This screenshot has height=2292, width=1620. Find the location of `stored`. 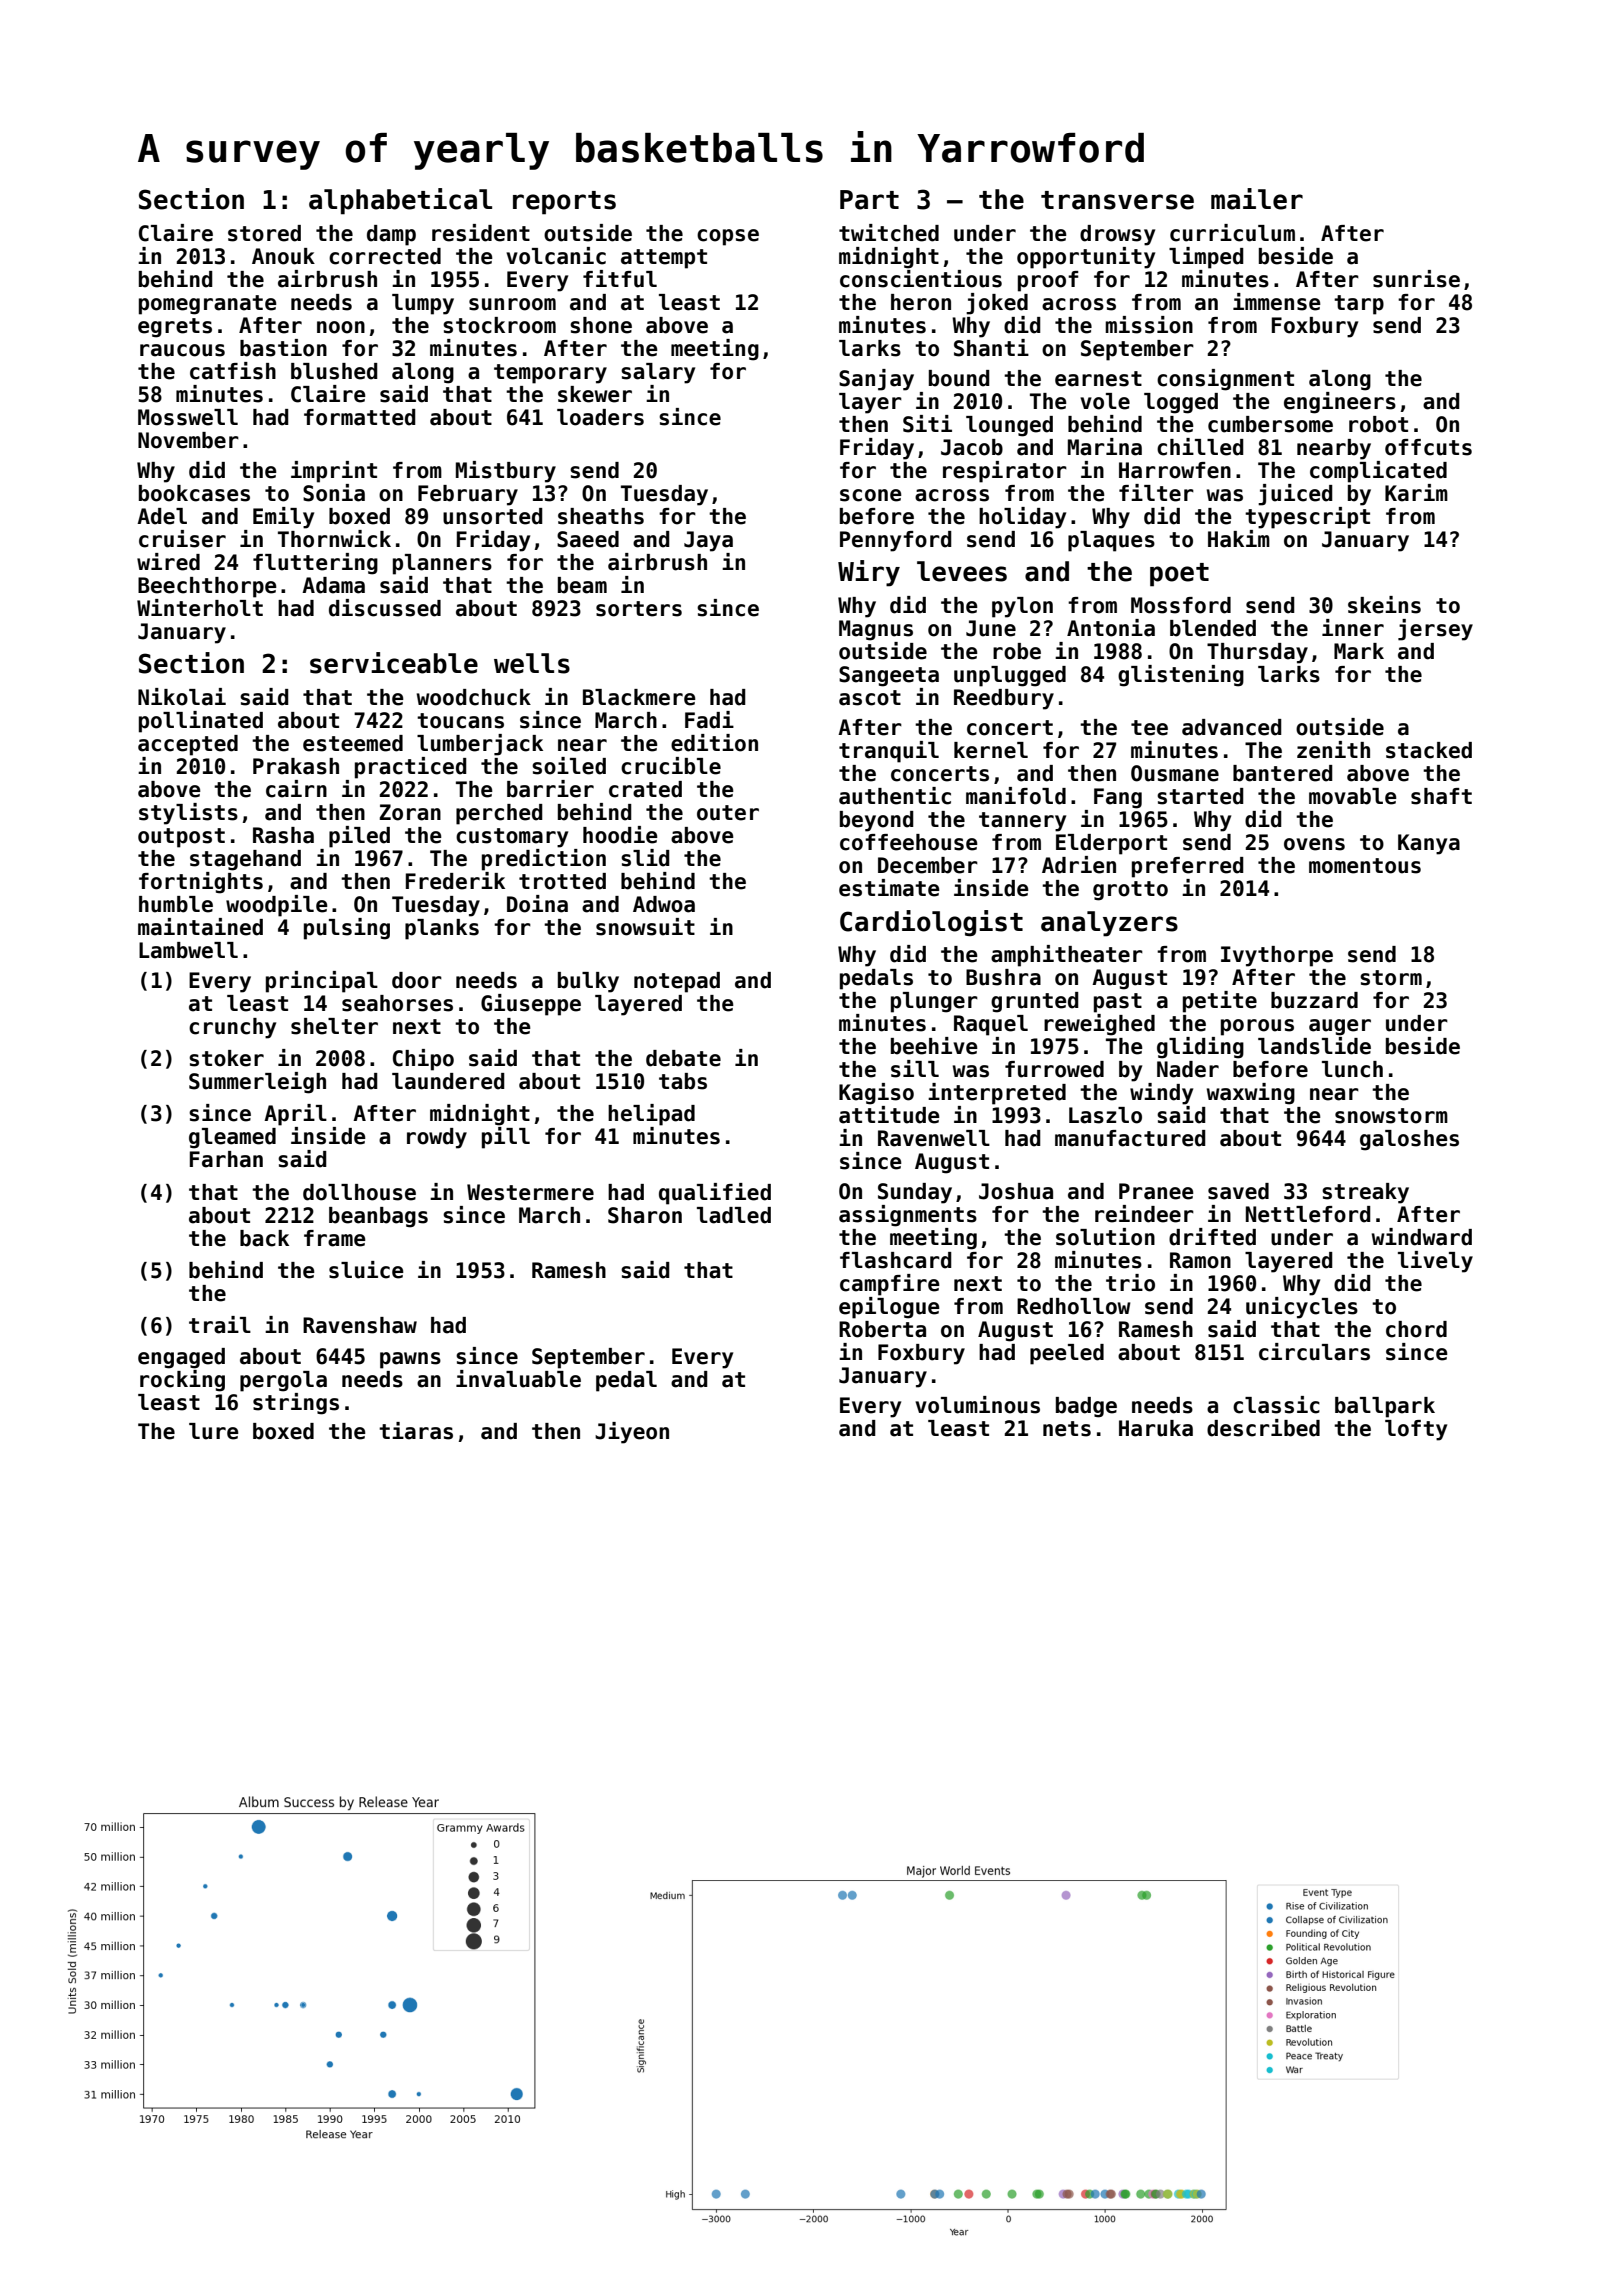

stored is located at coordinates (264, 233).
